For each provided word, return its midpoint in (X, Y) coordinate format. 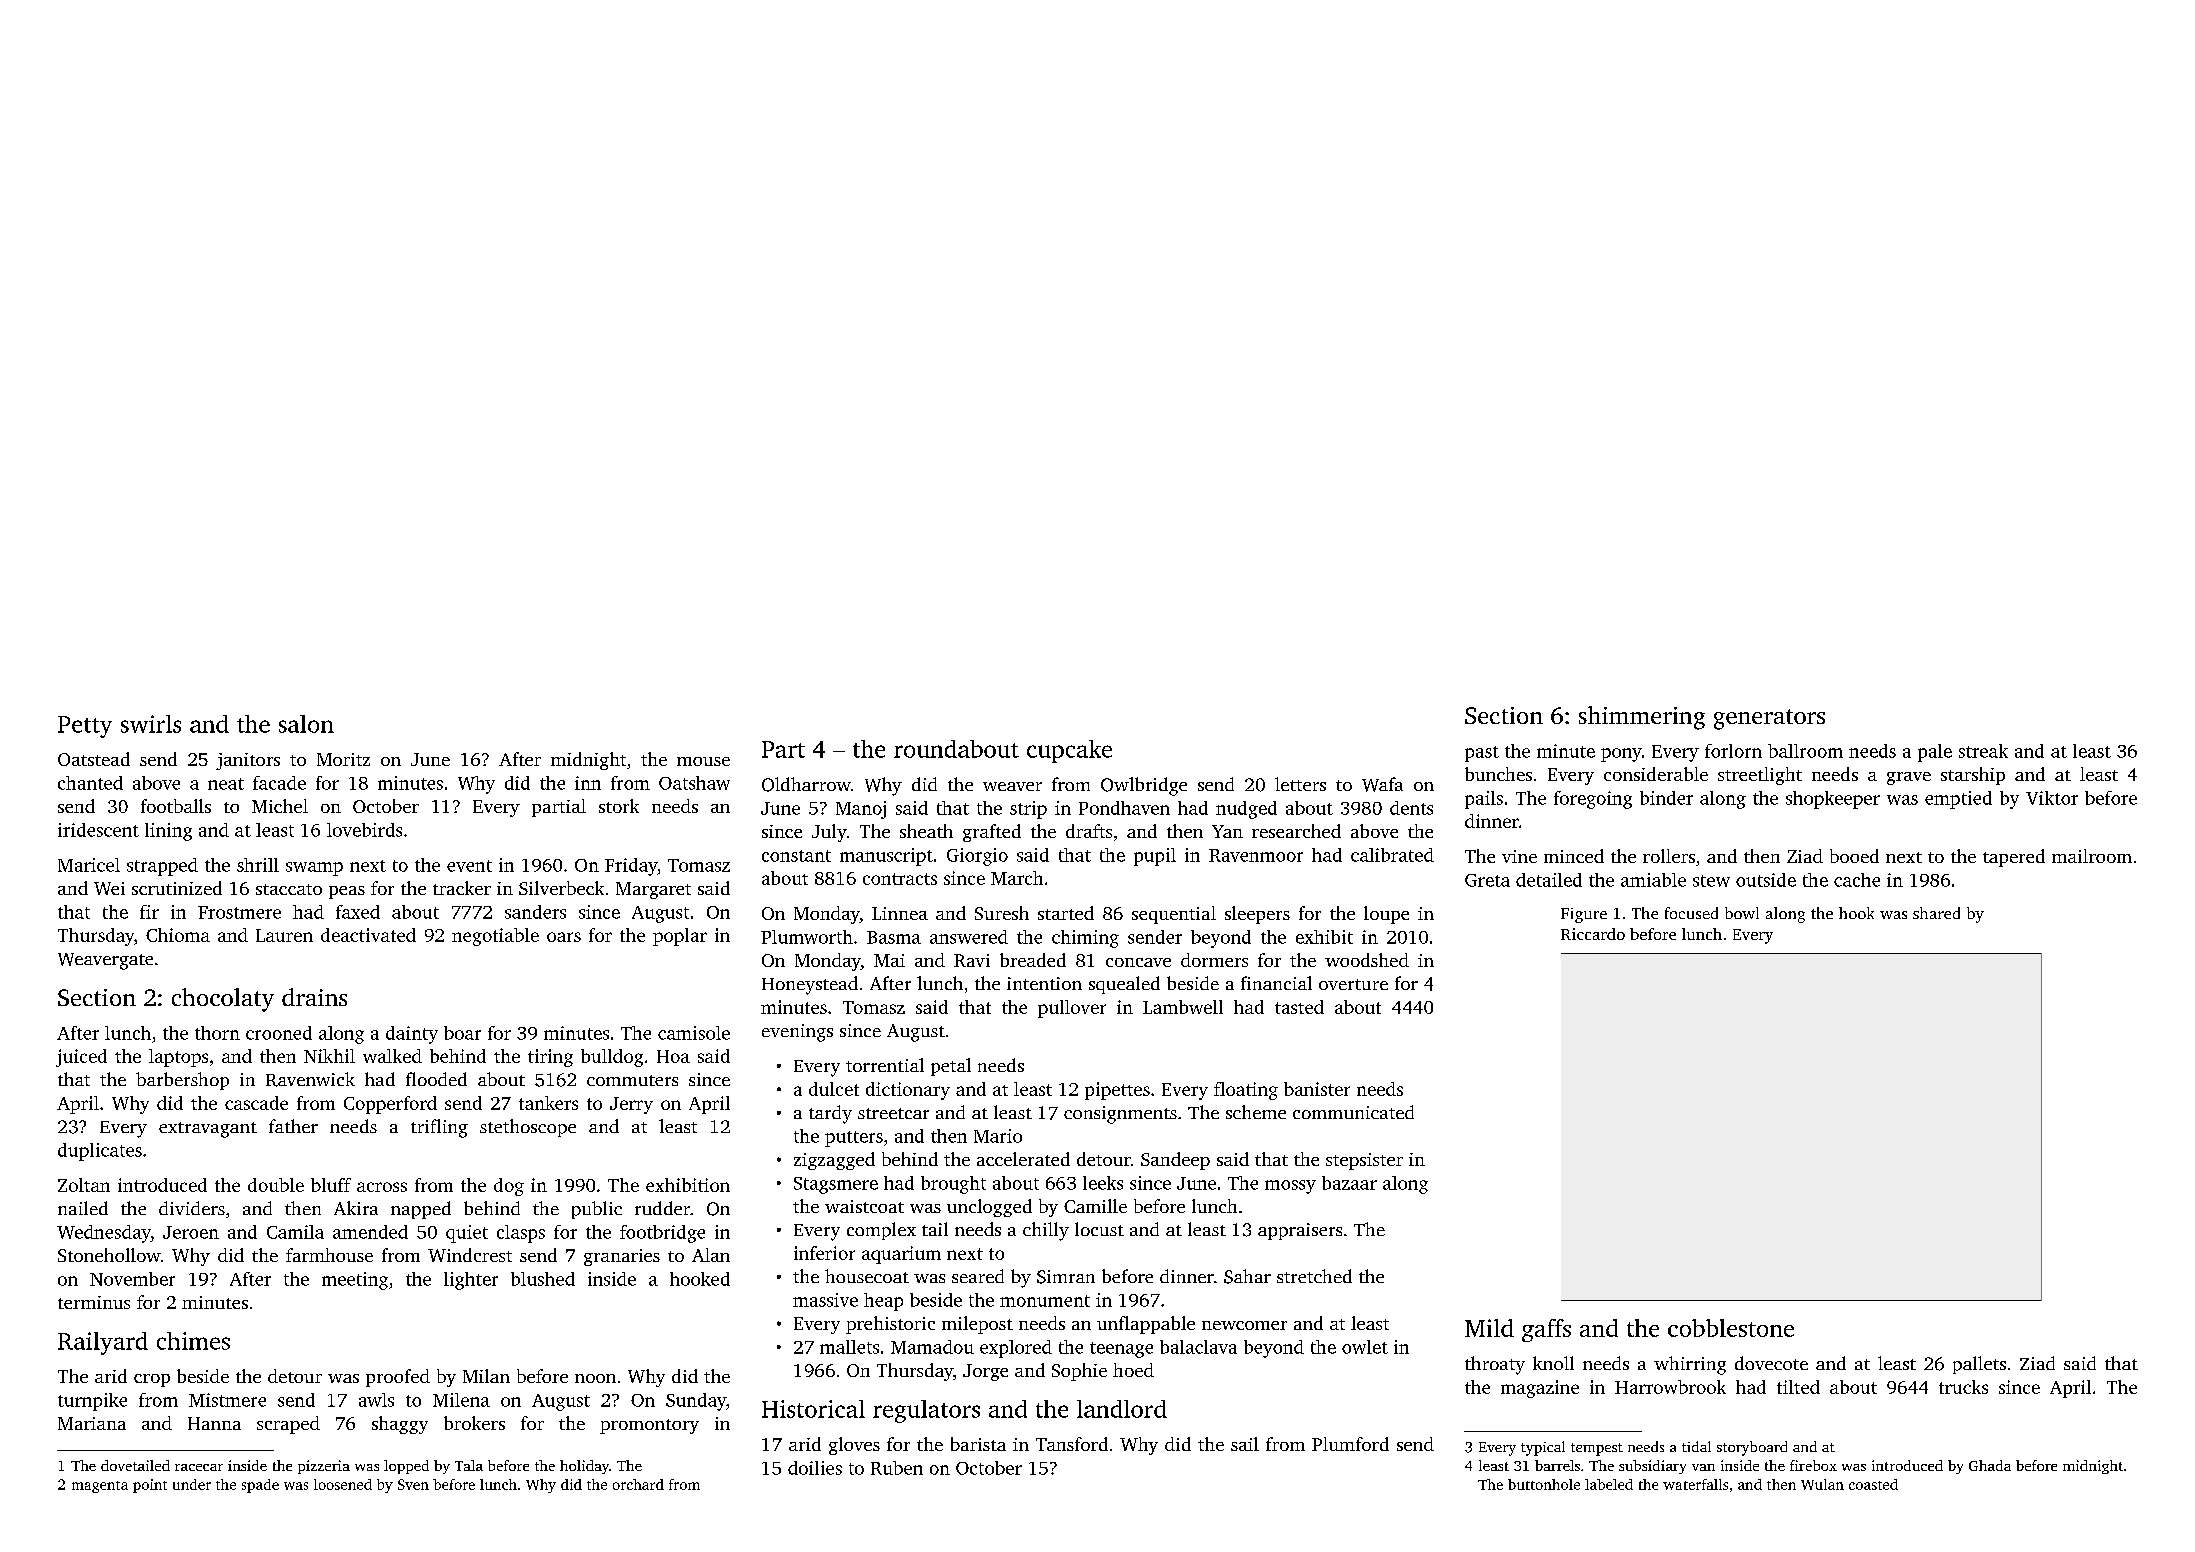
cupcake (1069, 751)
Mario (998, 1136)
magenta (100, 1487)
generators (1769, 719)
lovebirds (364, 830)
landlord (1122, 1409)
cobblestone (1731, 1328)
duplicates (100, 1152)
